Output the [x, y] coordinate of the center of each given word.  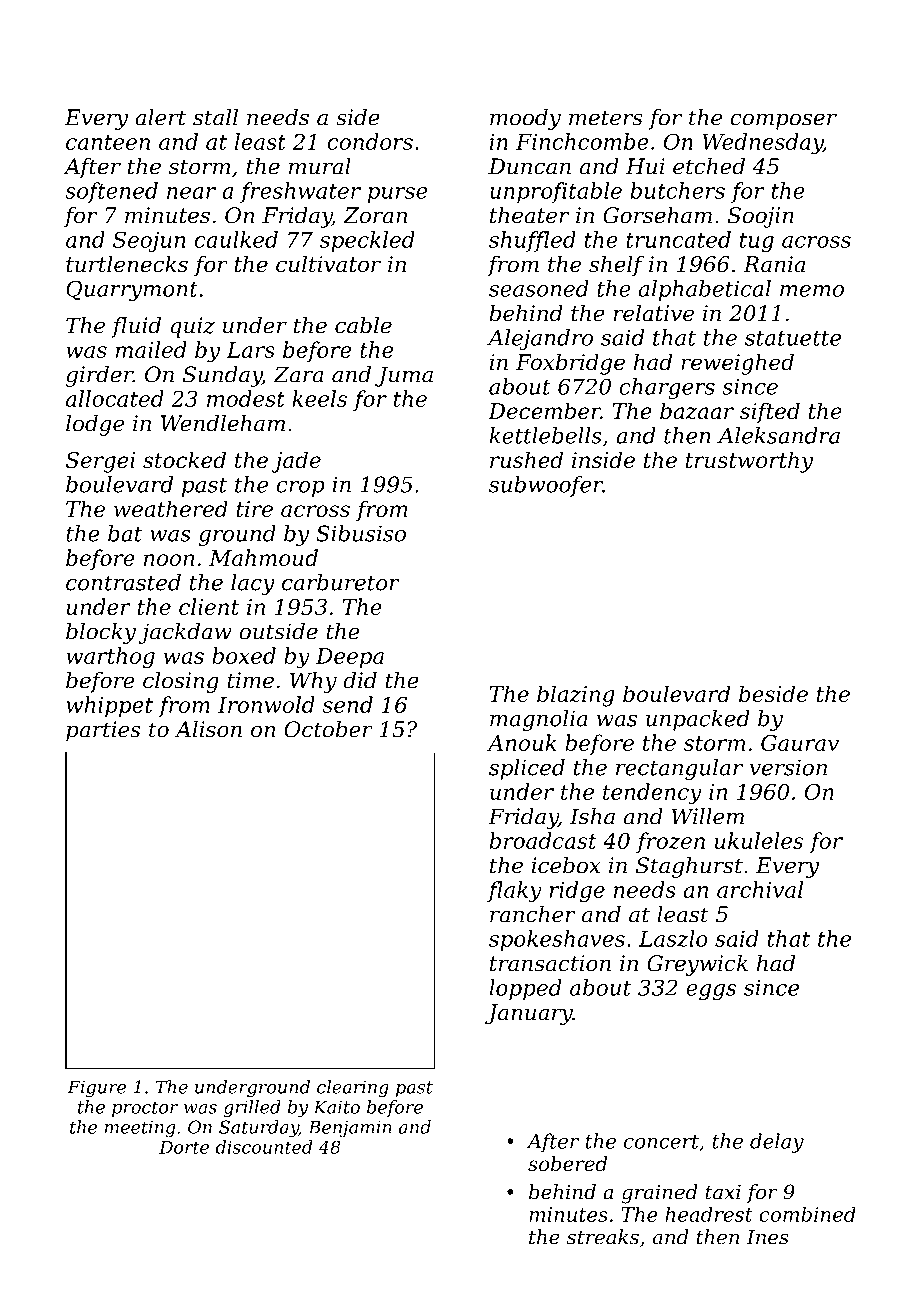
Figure [97, 1089]
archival [760, 889]
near [191, 193]
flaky [514, 892]
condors [370, 141]
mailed [151, 349]
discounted [264, 1147]
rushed [526, 459]
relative [653, 313]
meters [606, 118]
